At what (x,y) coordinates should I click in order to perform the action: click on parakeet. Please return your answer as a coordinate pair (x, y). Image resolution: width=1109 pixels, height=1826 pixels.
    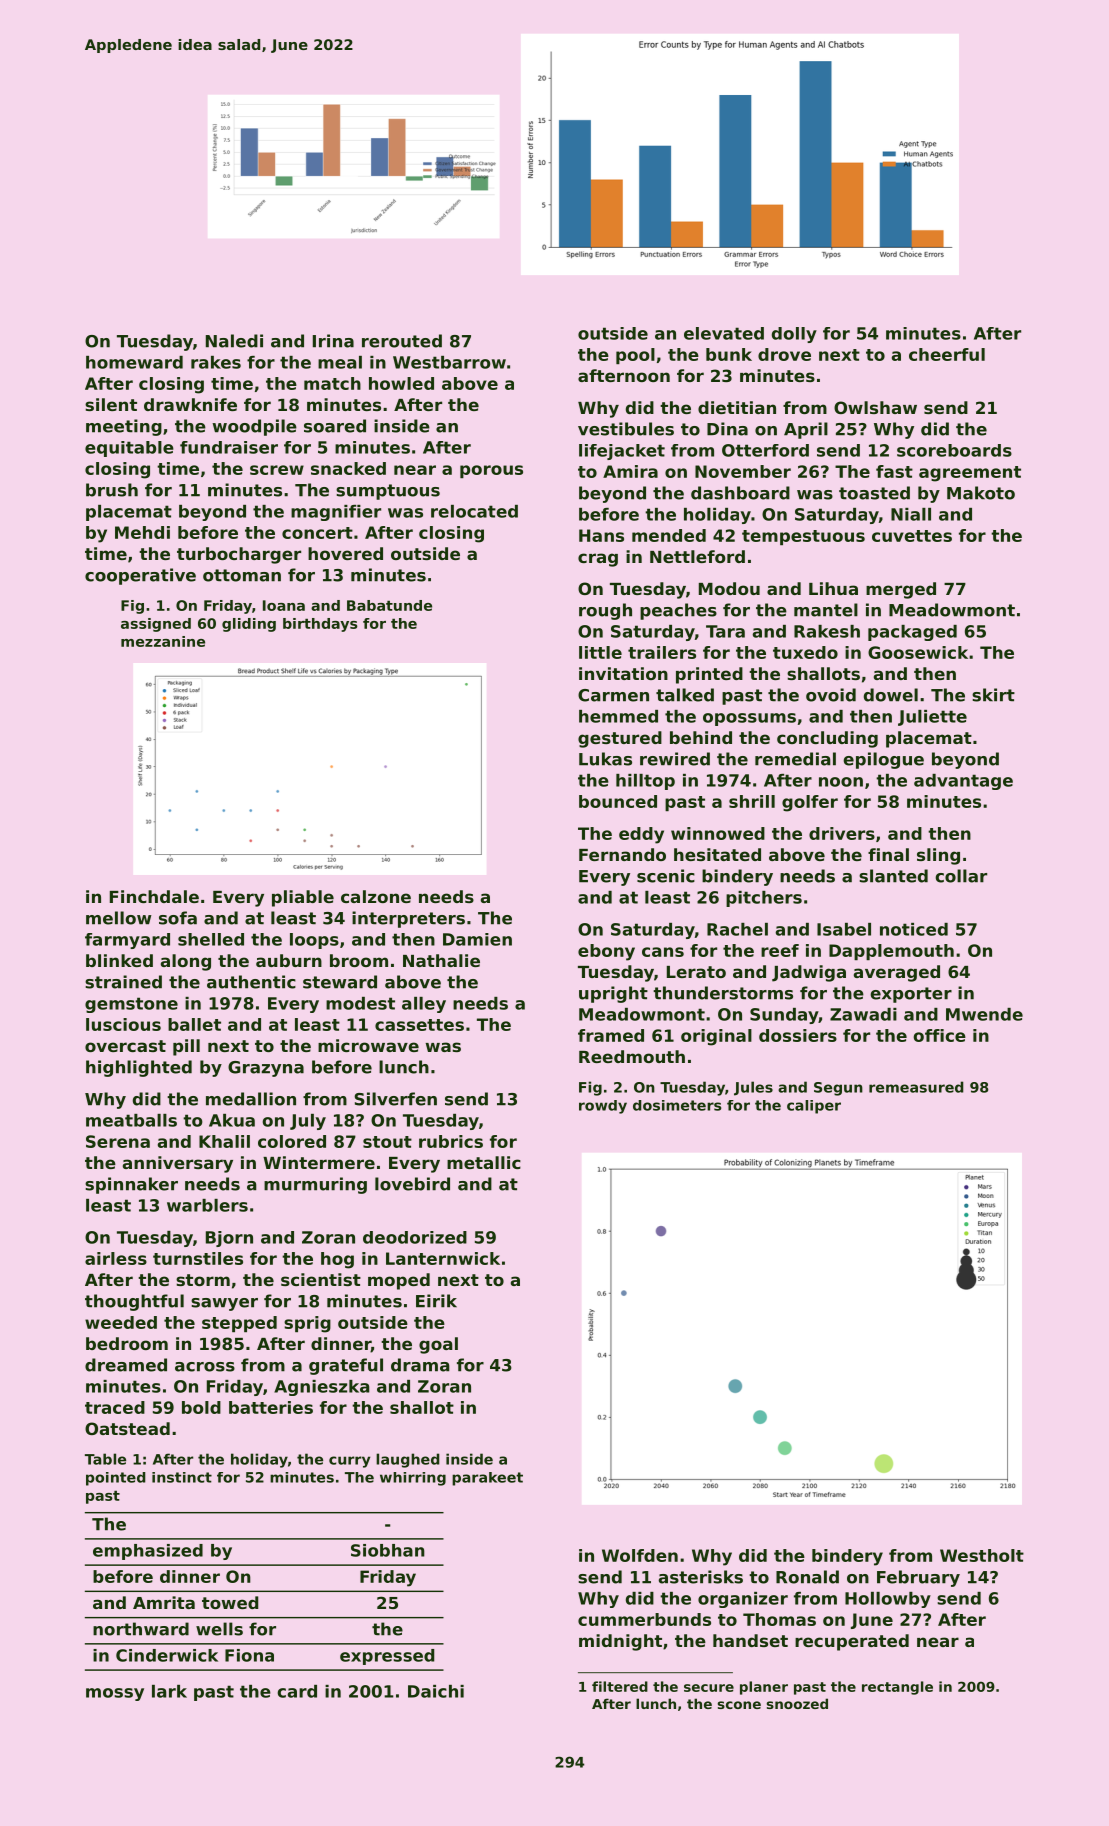
    Looking at the image, I should click on (487, 1479).
